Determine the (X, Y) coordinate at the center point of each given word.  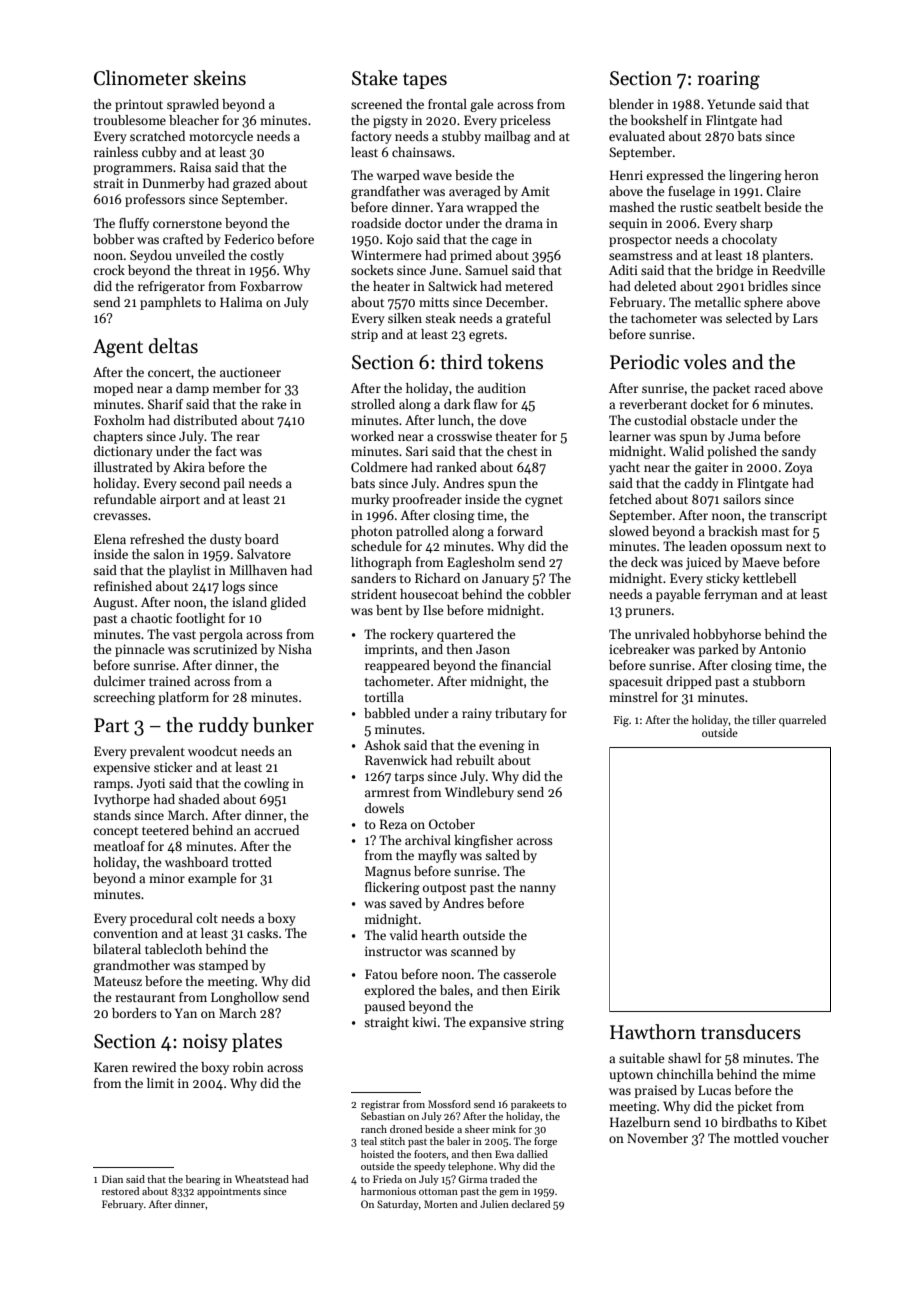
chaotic (151, 618)
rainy (477, 714)
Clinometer (141, 78)
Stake (375, 78)
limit (160, 1083)
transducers (751, 1032)
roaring (729, 80)
